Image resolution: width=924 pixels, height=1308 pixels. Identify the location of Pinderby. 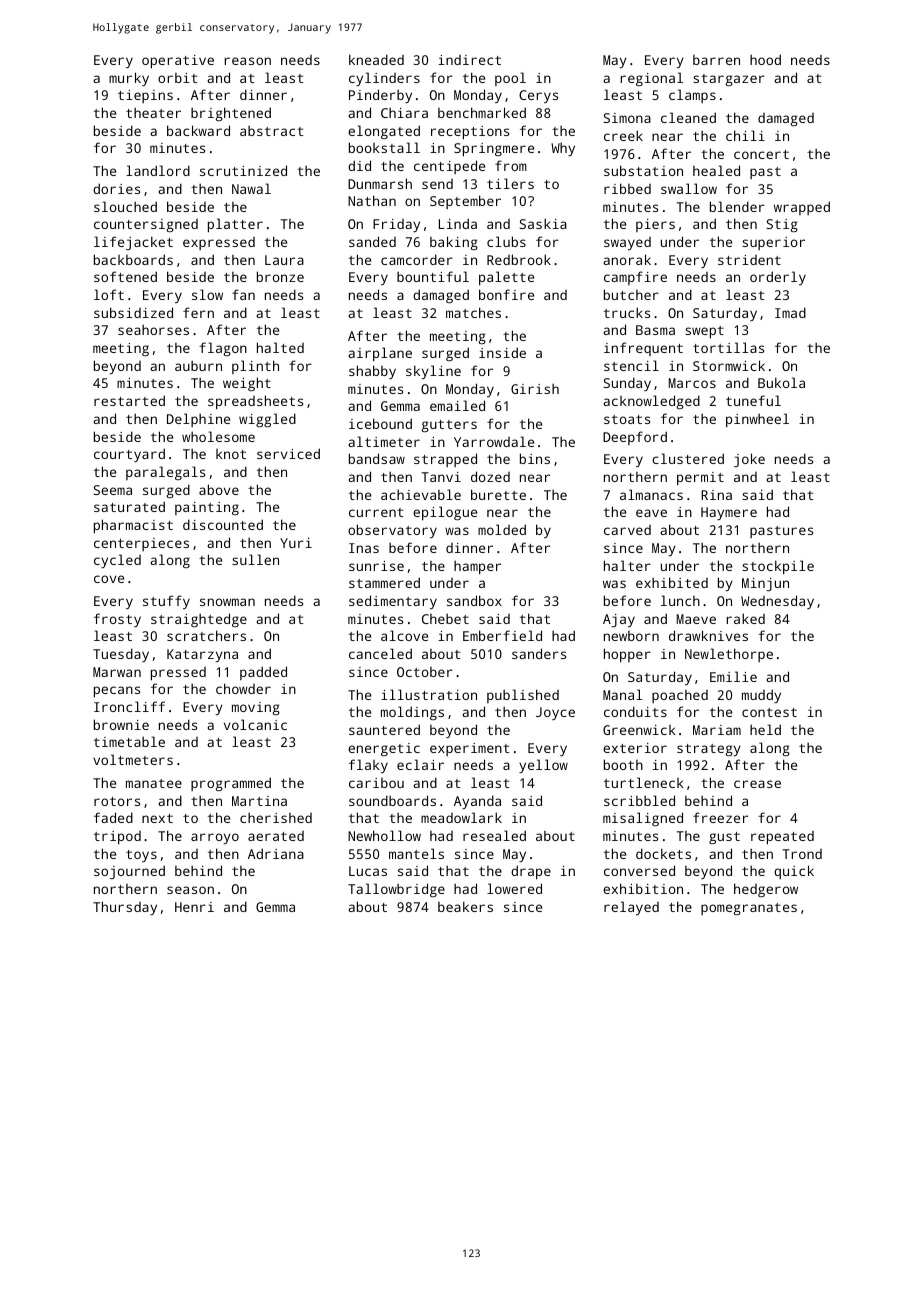
(380, 96).
